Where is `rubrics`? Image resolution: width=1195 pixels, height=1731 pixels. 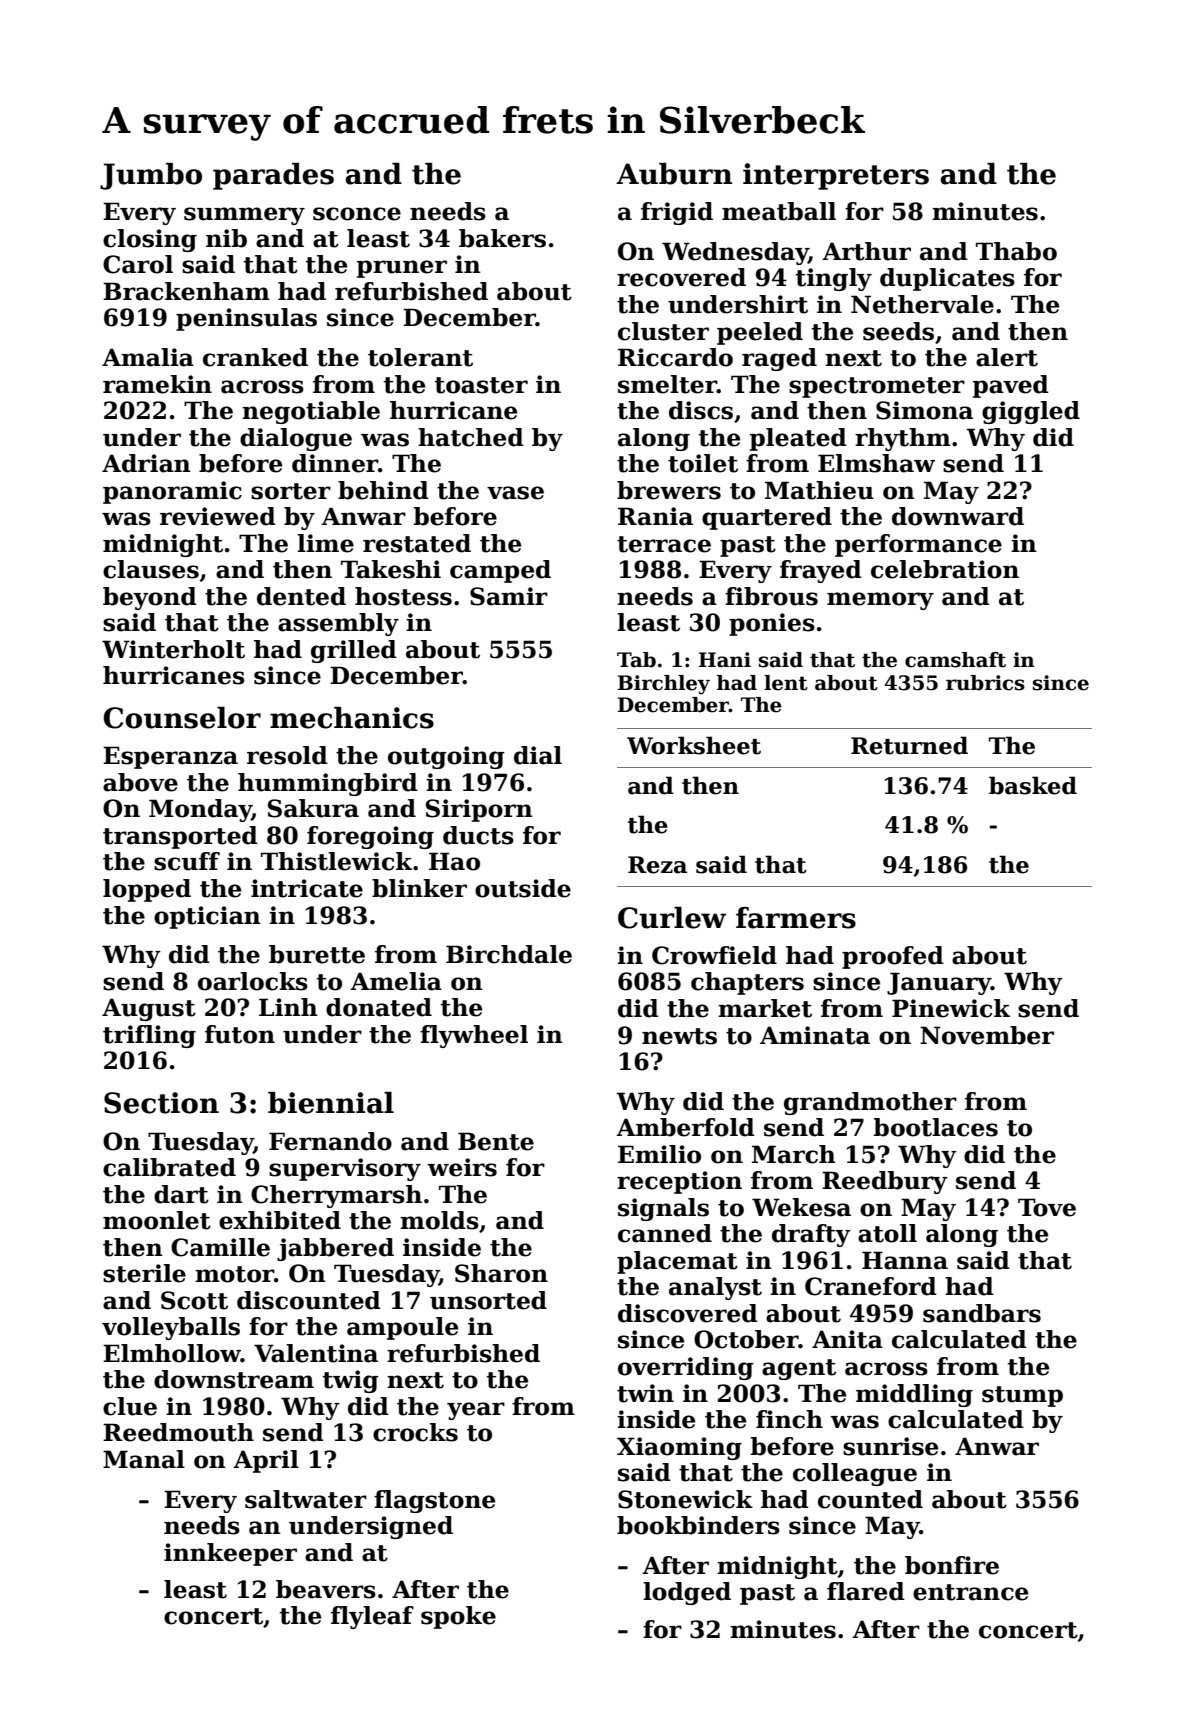
rubrics is located at coordinates (985, 683).
